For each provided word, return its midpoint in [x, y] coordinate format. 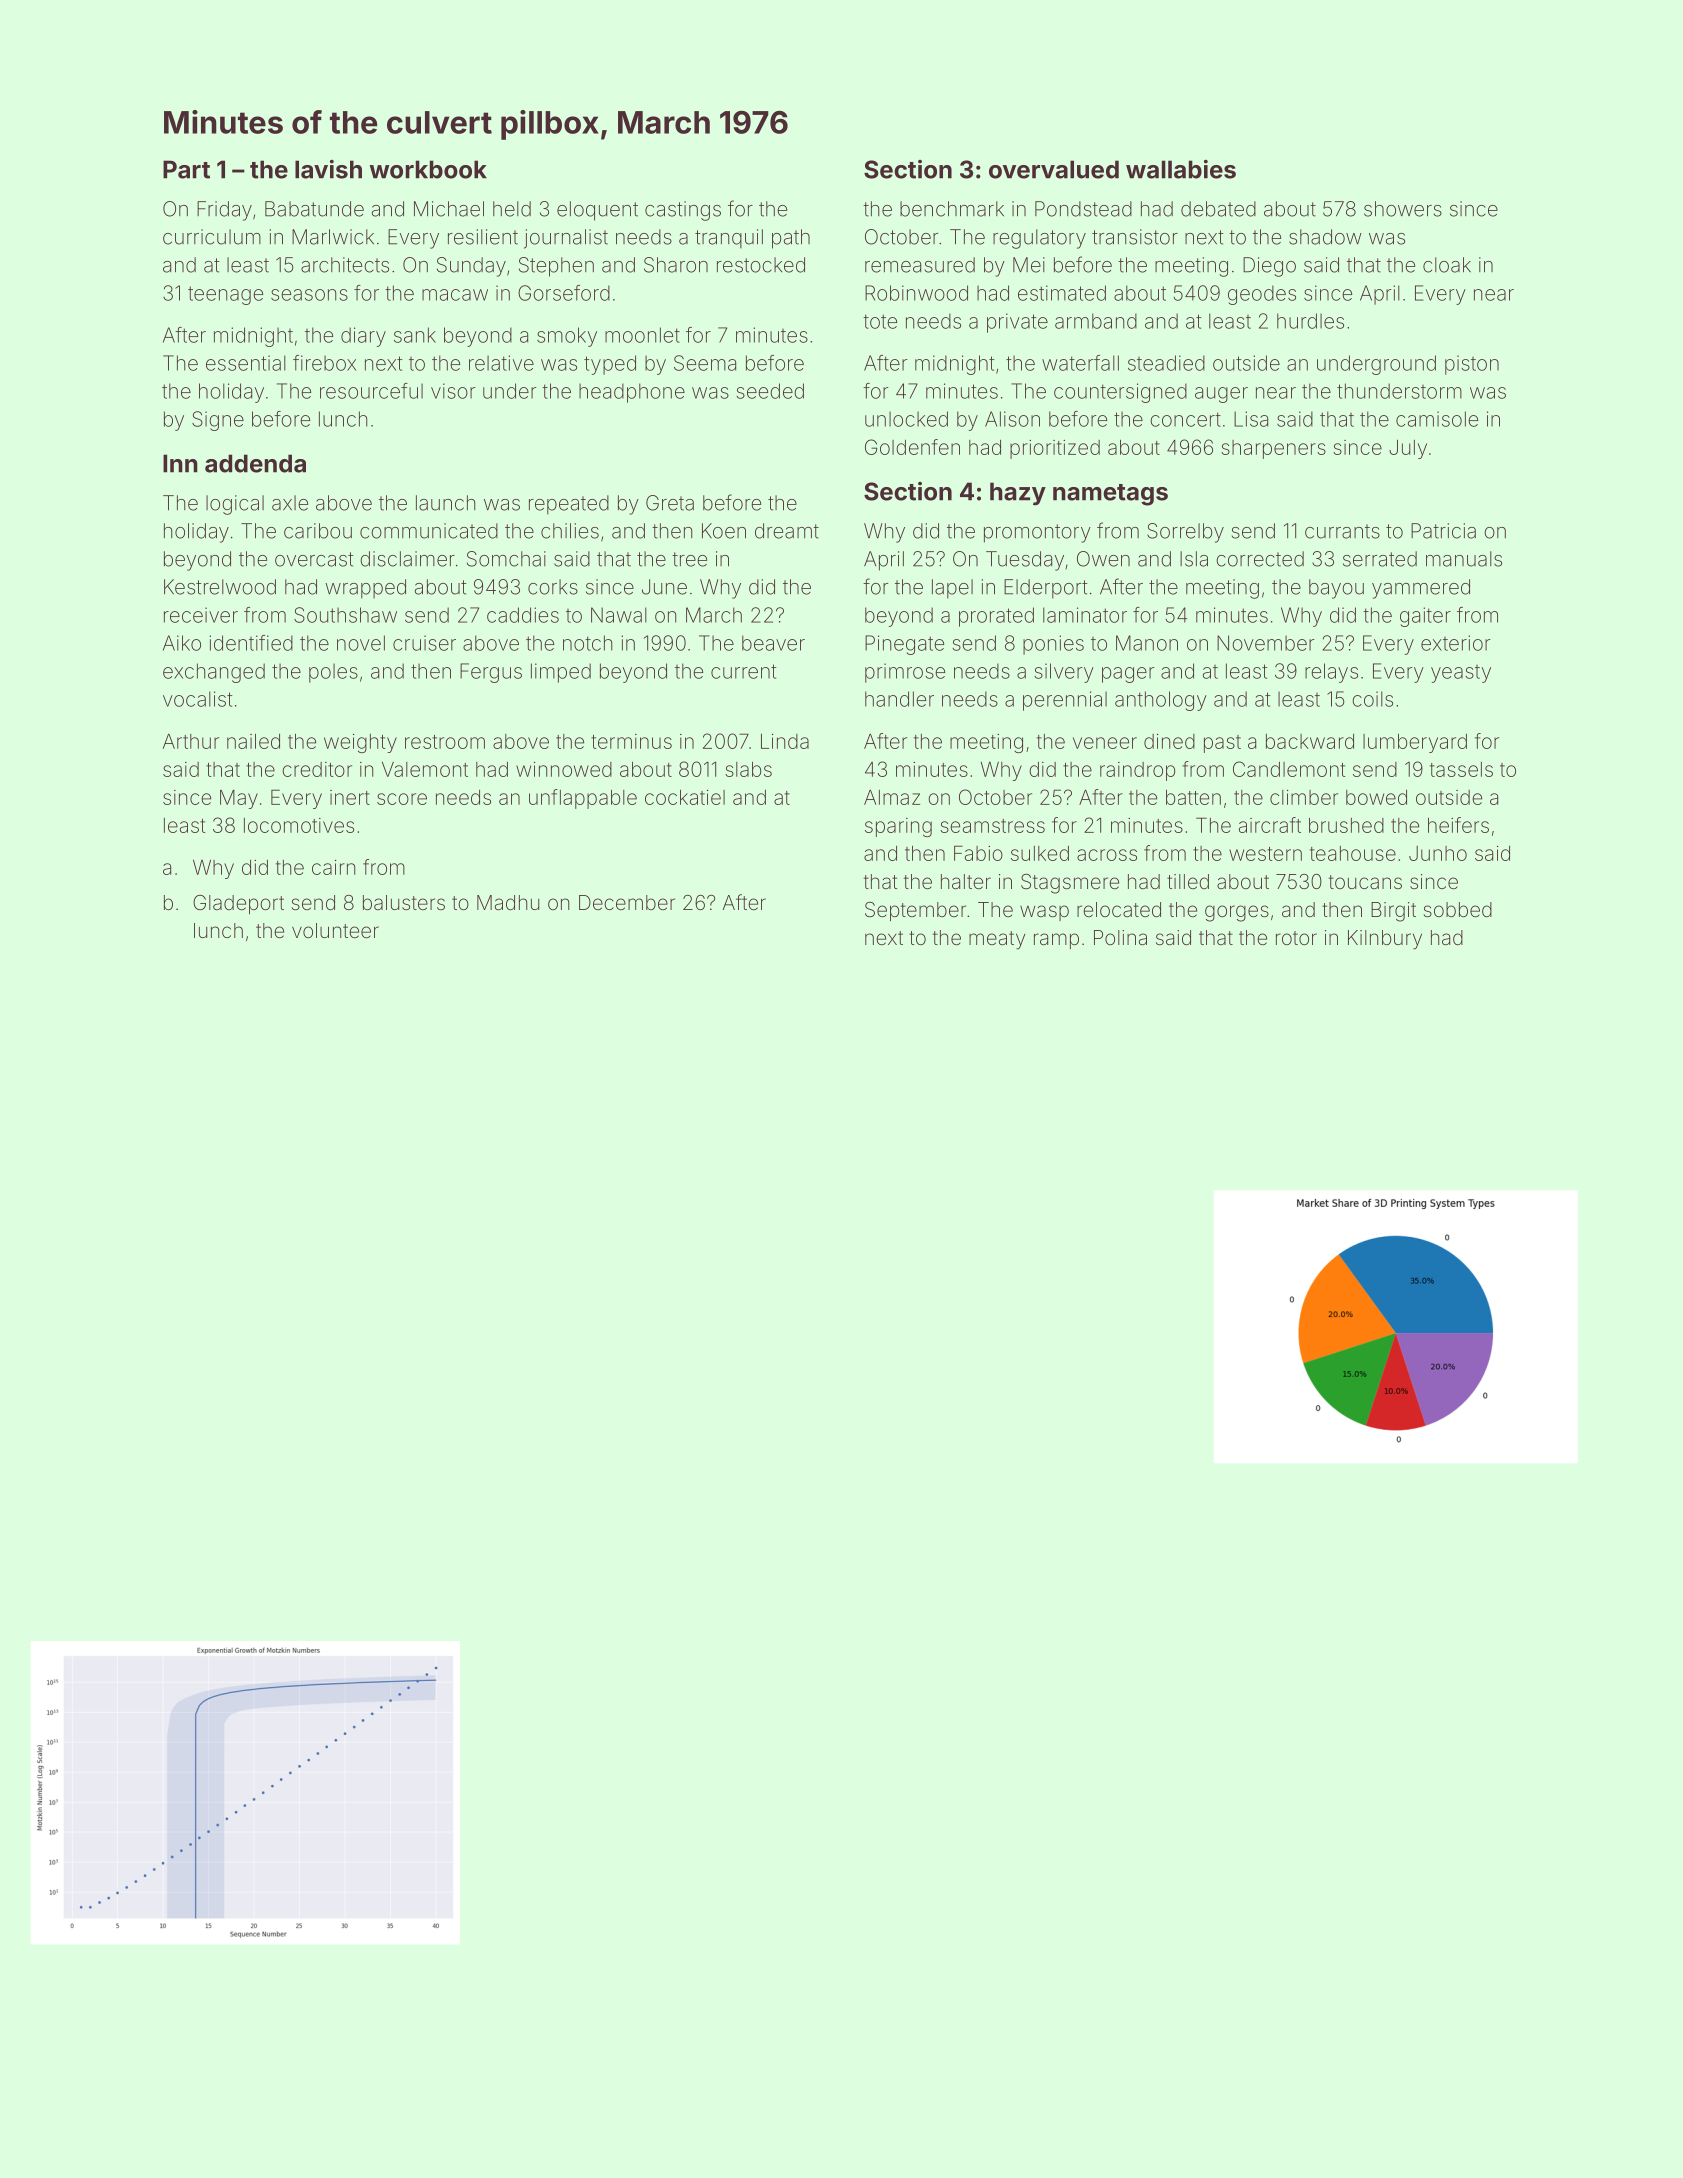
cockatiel [685, 797]
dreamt [787, 531]
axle [290, 503]
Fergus [491, 673]
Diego [1269, 267]
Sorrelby [1185, 533]
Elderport [1045, 589]
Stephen [556, 267]
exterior [1455, 643]
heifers [1458, 825]
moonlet [642, 335]
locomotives [299, 825]
